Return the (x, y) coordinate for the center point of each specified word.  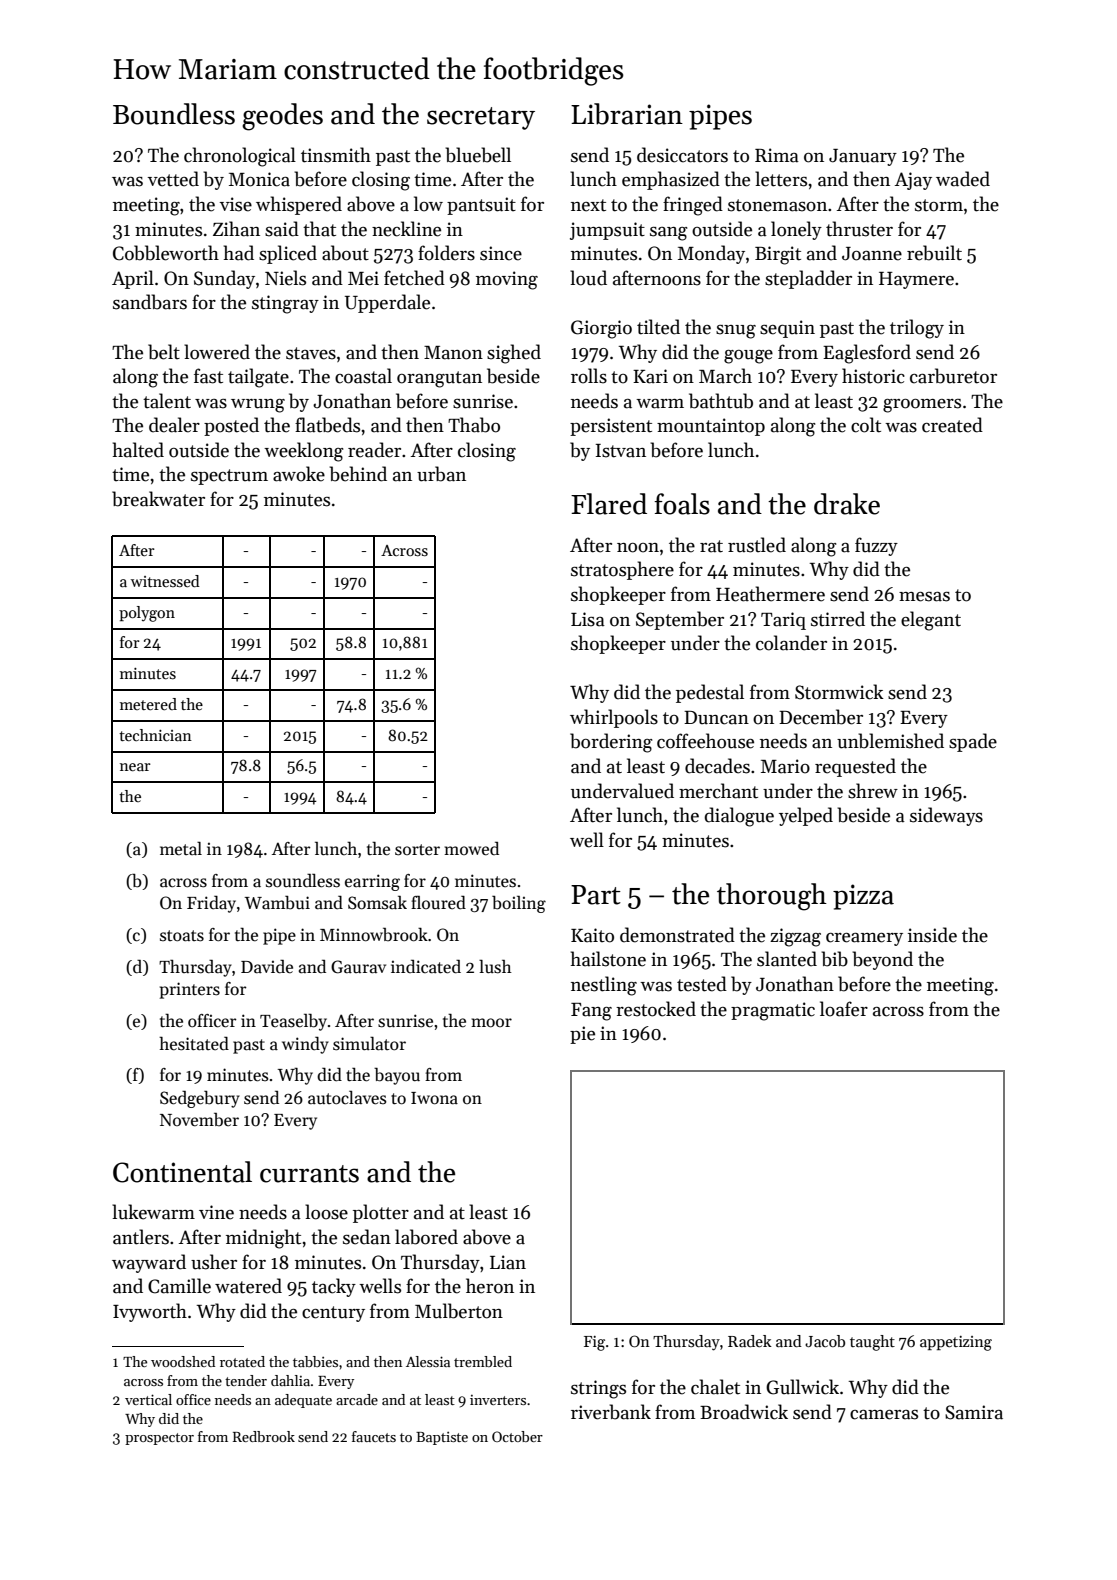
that (319, 229)
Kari (650, 376)
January (863, 157)
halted (138, 450)
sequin (787, 329)
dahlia (290, 1380)
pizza (863, 897)
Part (596, 895)
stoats (182, 936)
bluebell (478, 155)
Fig (594, 1343)
